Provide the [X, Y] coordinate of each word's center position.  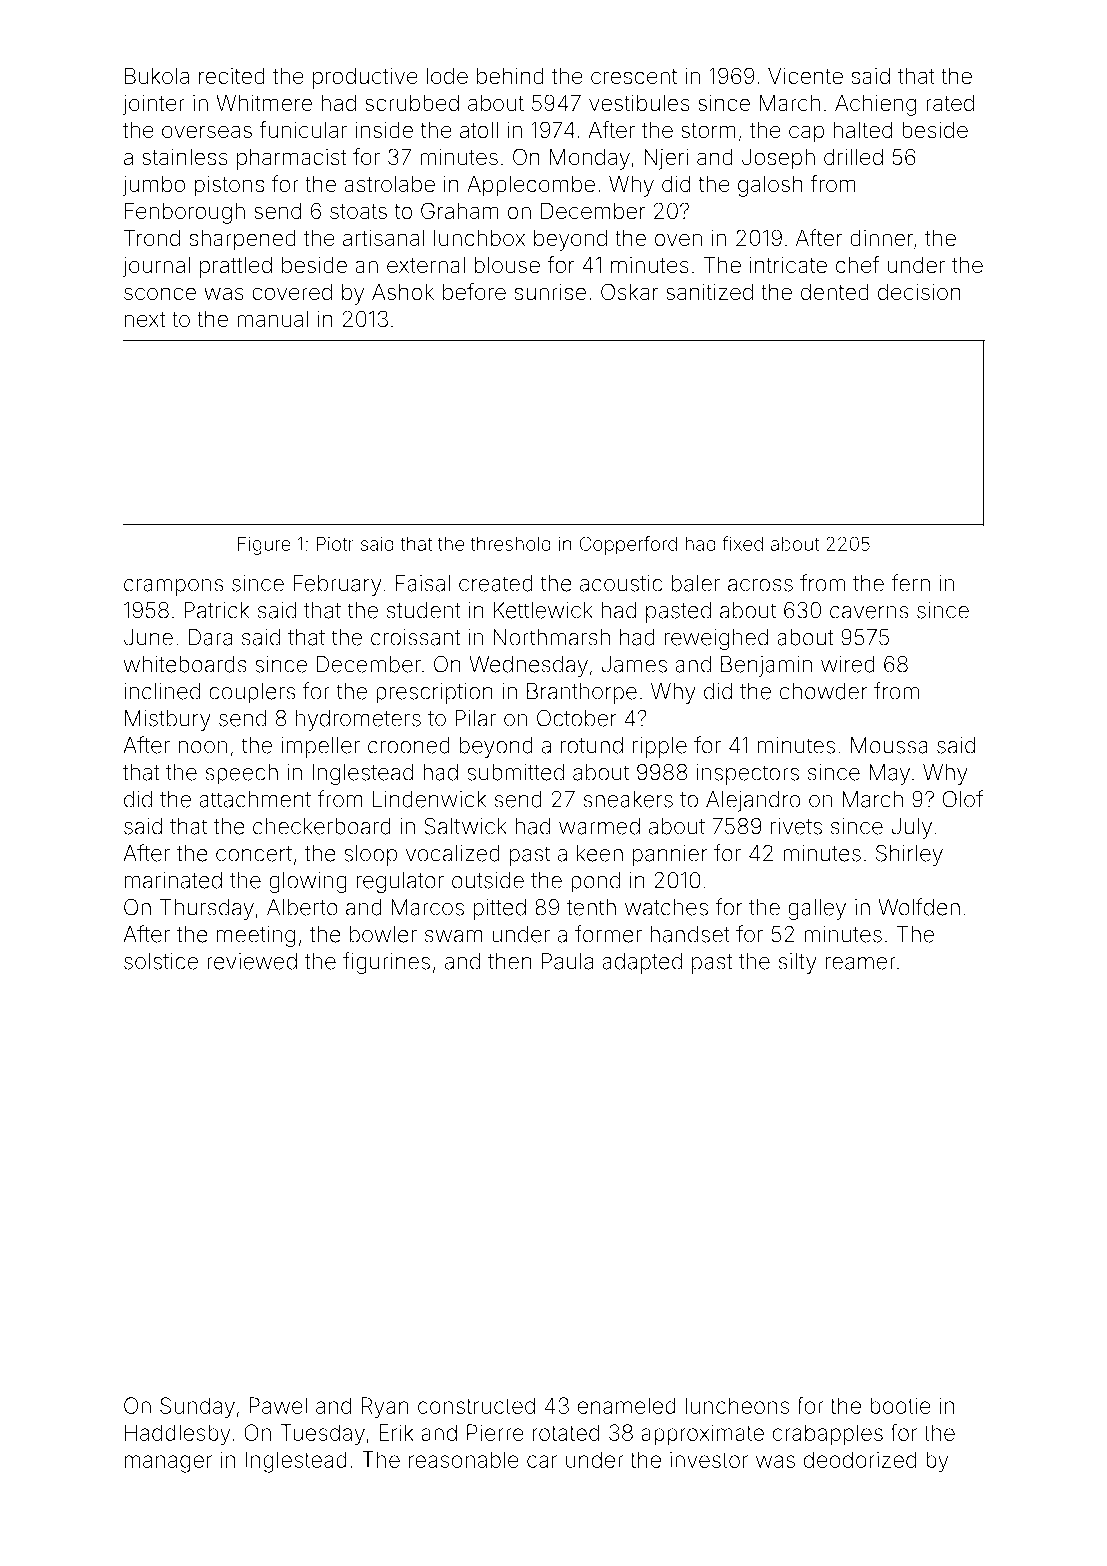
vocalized [453, 853]
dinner [881, 238]
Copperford [628, 545]
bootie [900, 1405]
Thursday [207, 909]
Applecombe [531, 186]
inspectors [748, 774]
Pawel [278, 1405]
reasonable [464, 1459]
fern [910, 583]
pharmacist [291, 159]
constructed [476, 1405]
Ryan [385, 1408]
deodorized [860, 1459]
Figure [264, 546]
